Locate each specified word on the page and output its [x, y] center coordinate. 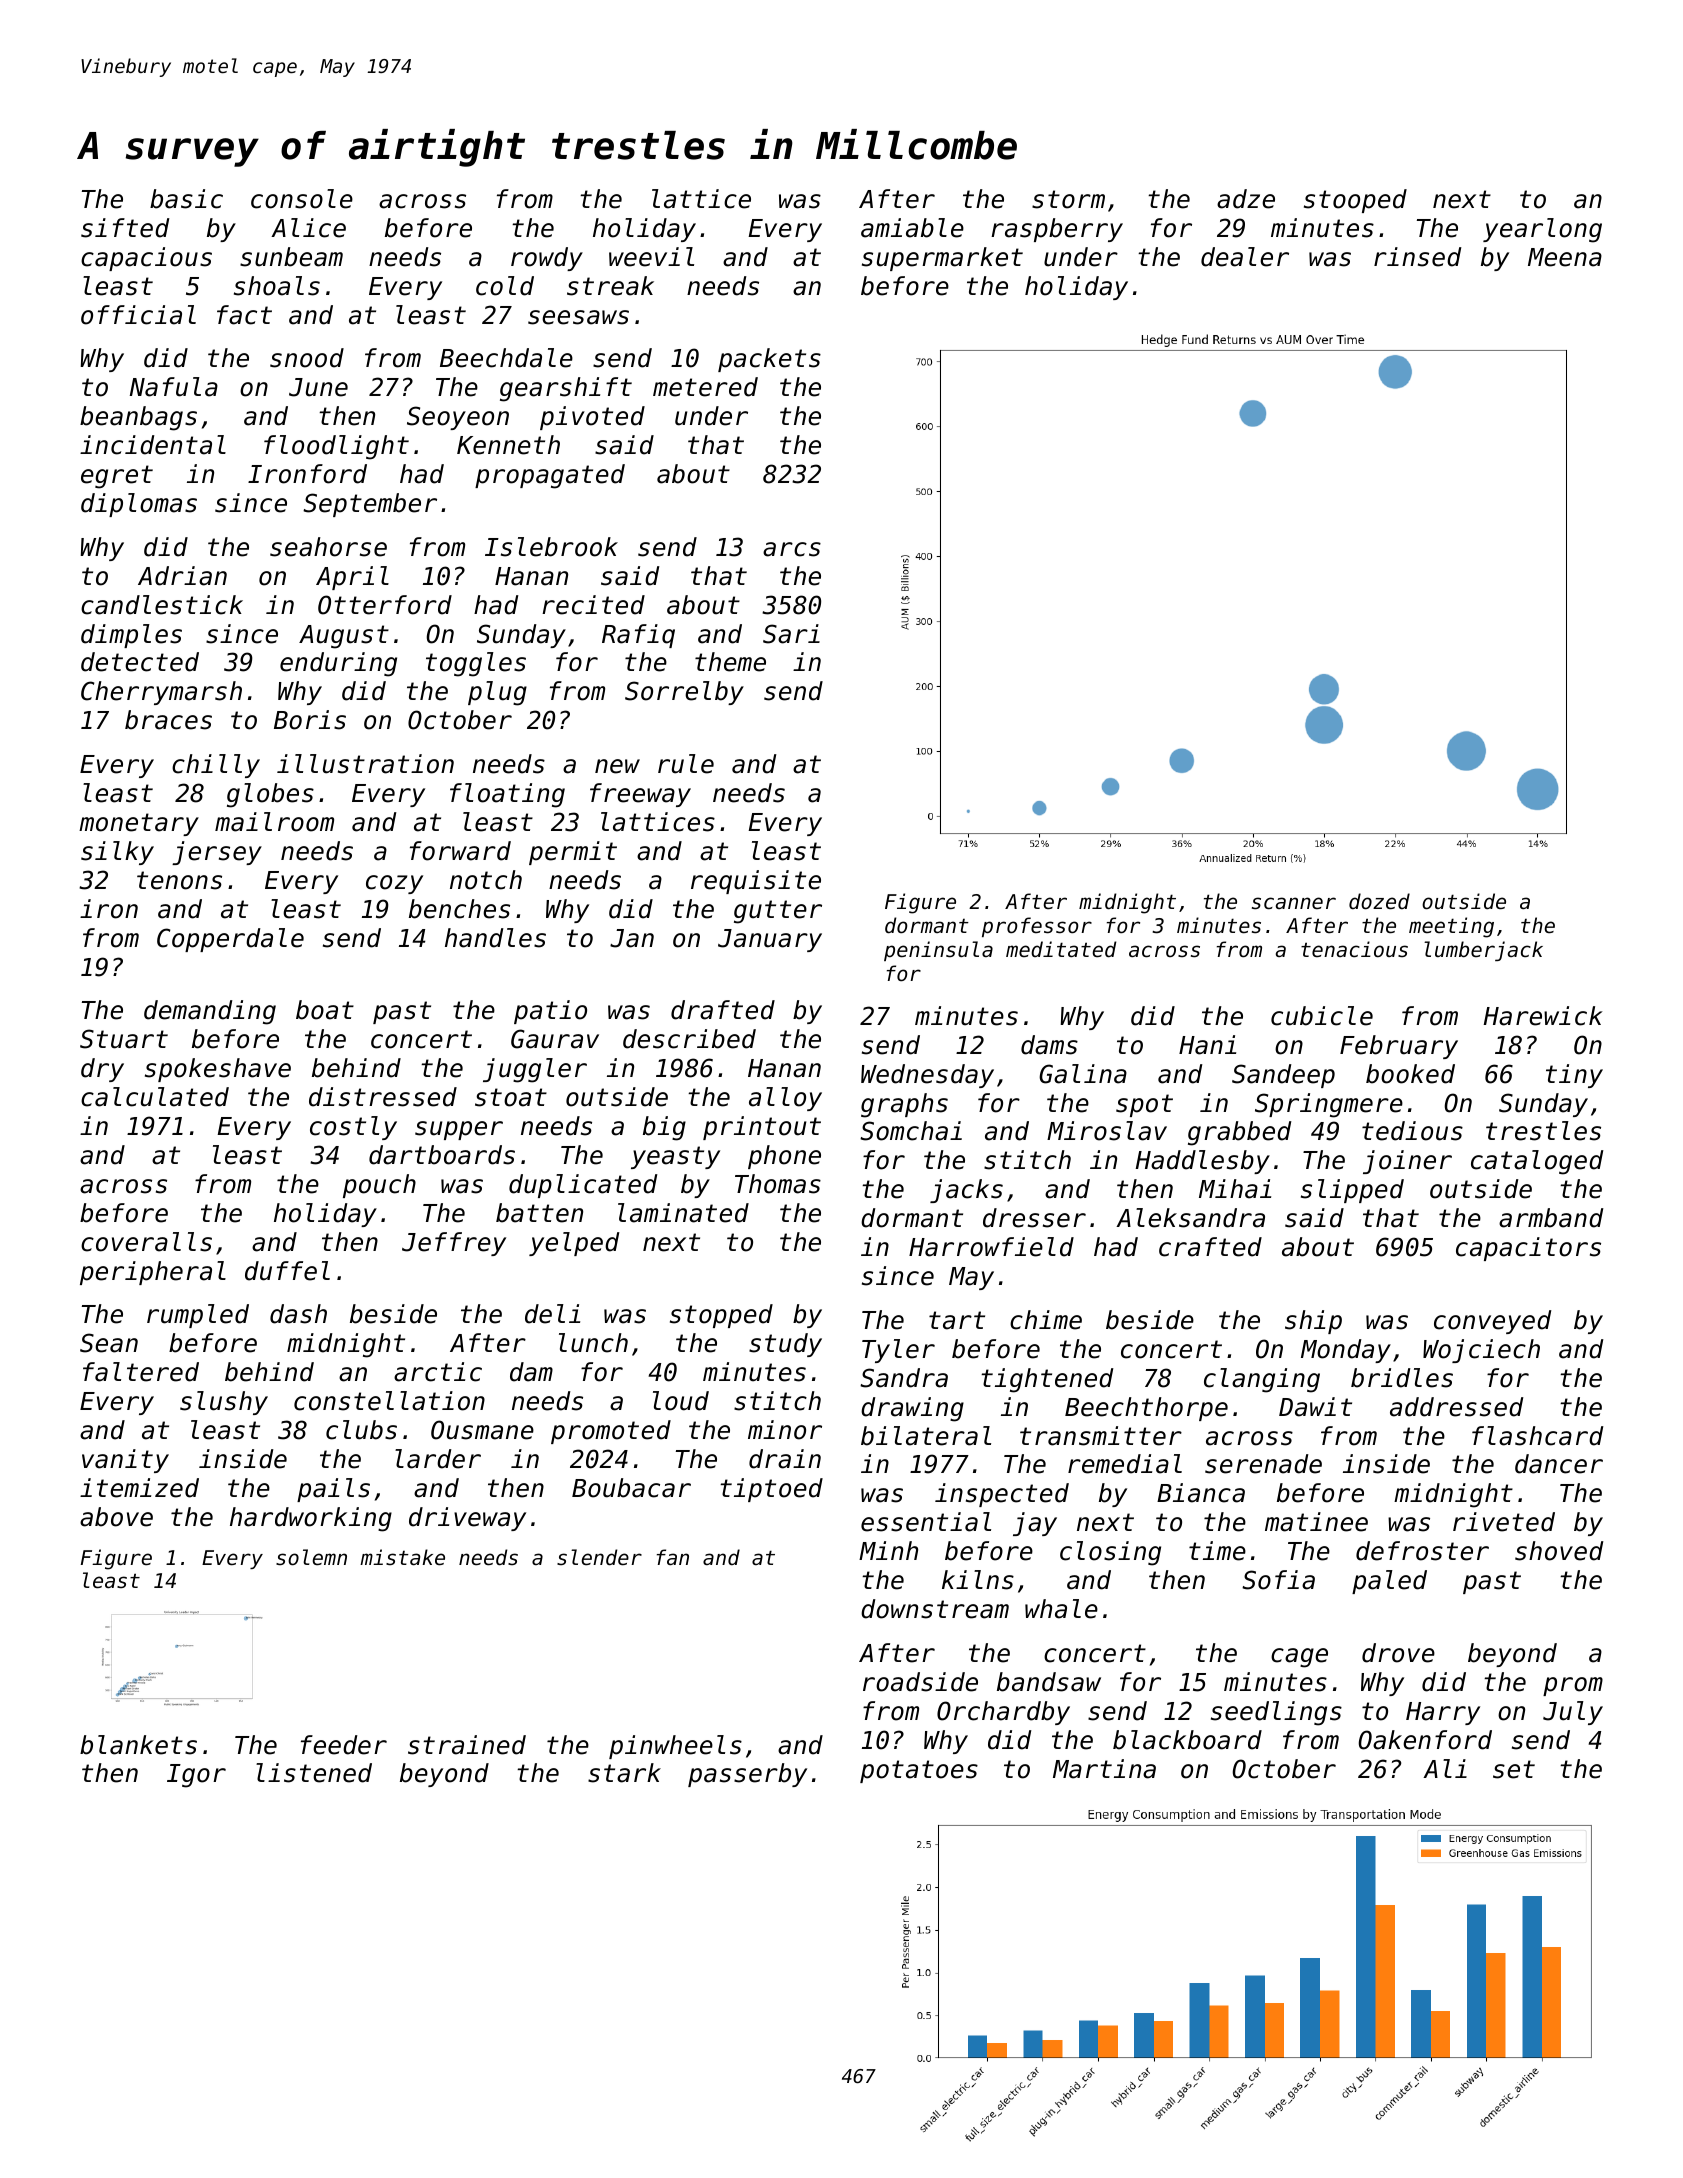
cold [505, 286]
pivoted [592, 418]
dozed [1379, 901]
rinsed [1418, 257]
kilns [978, 1580]
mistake [402, 1557]
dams [1049, 1045]
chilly [216, 766]
